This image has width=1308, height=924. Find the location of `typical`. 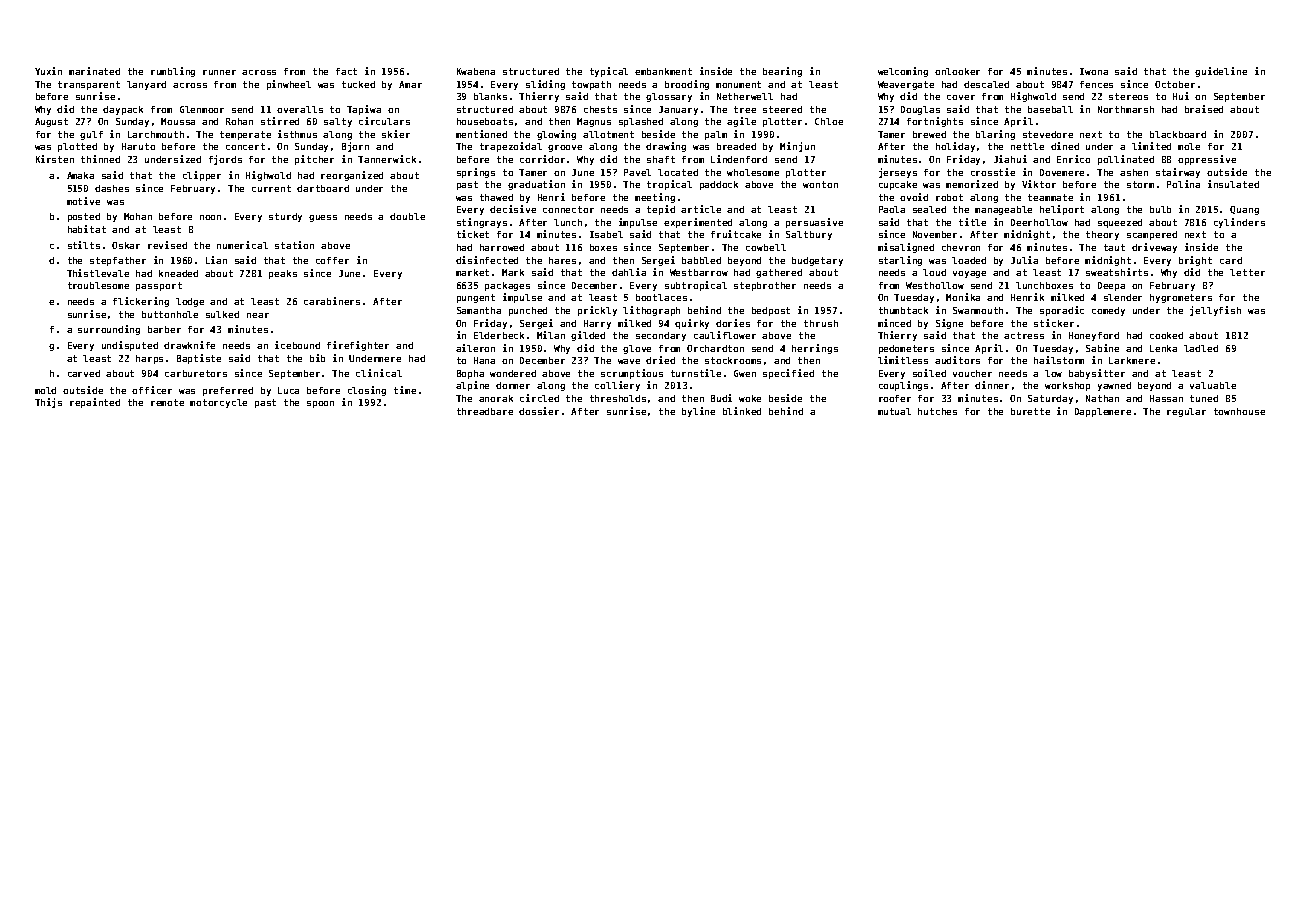

typical is located at coordinates (609, 72).
